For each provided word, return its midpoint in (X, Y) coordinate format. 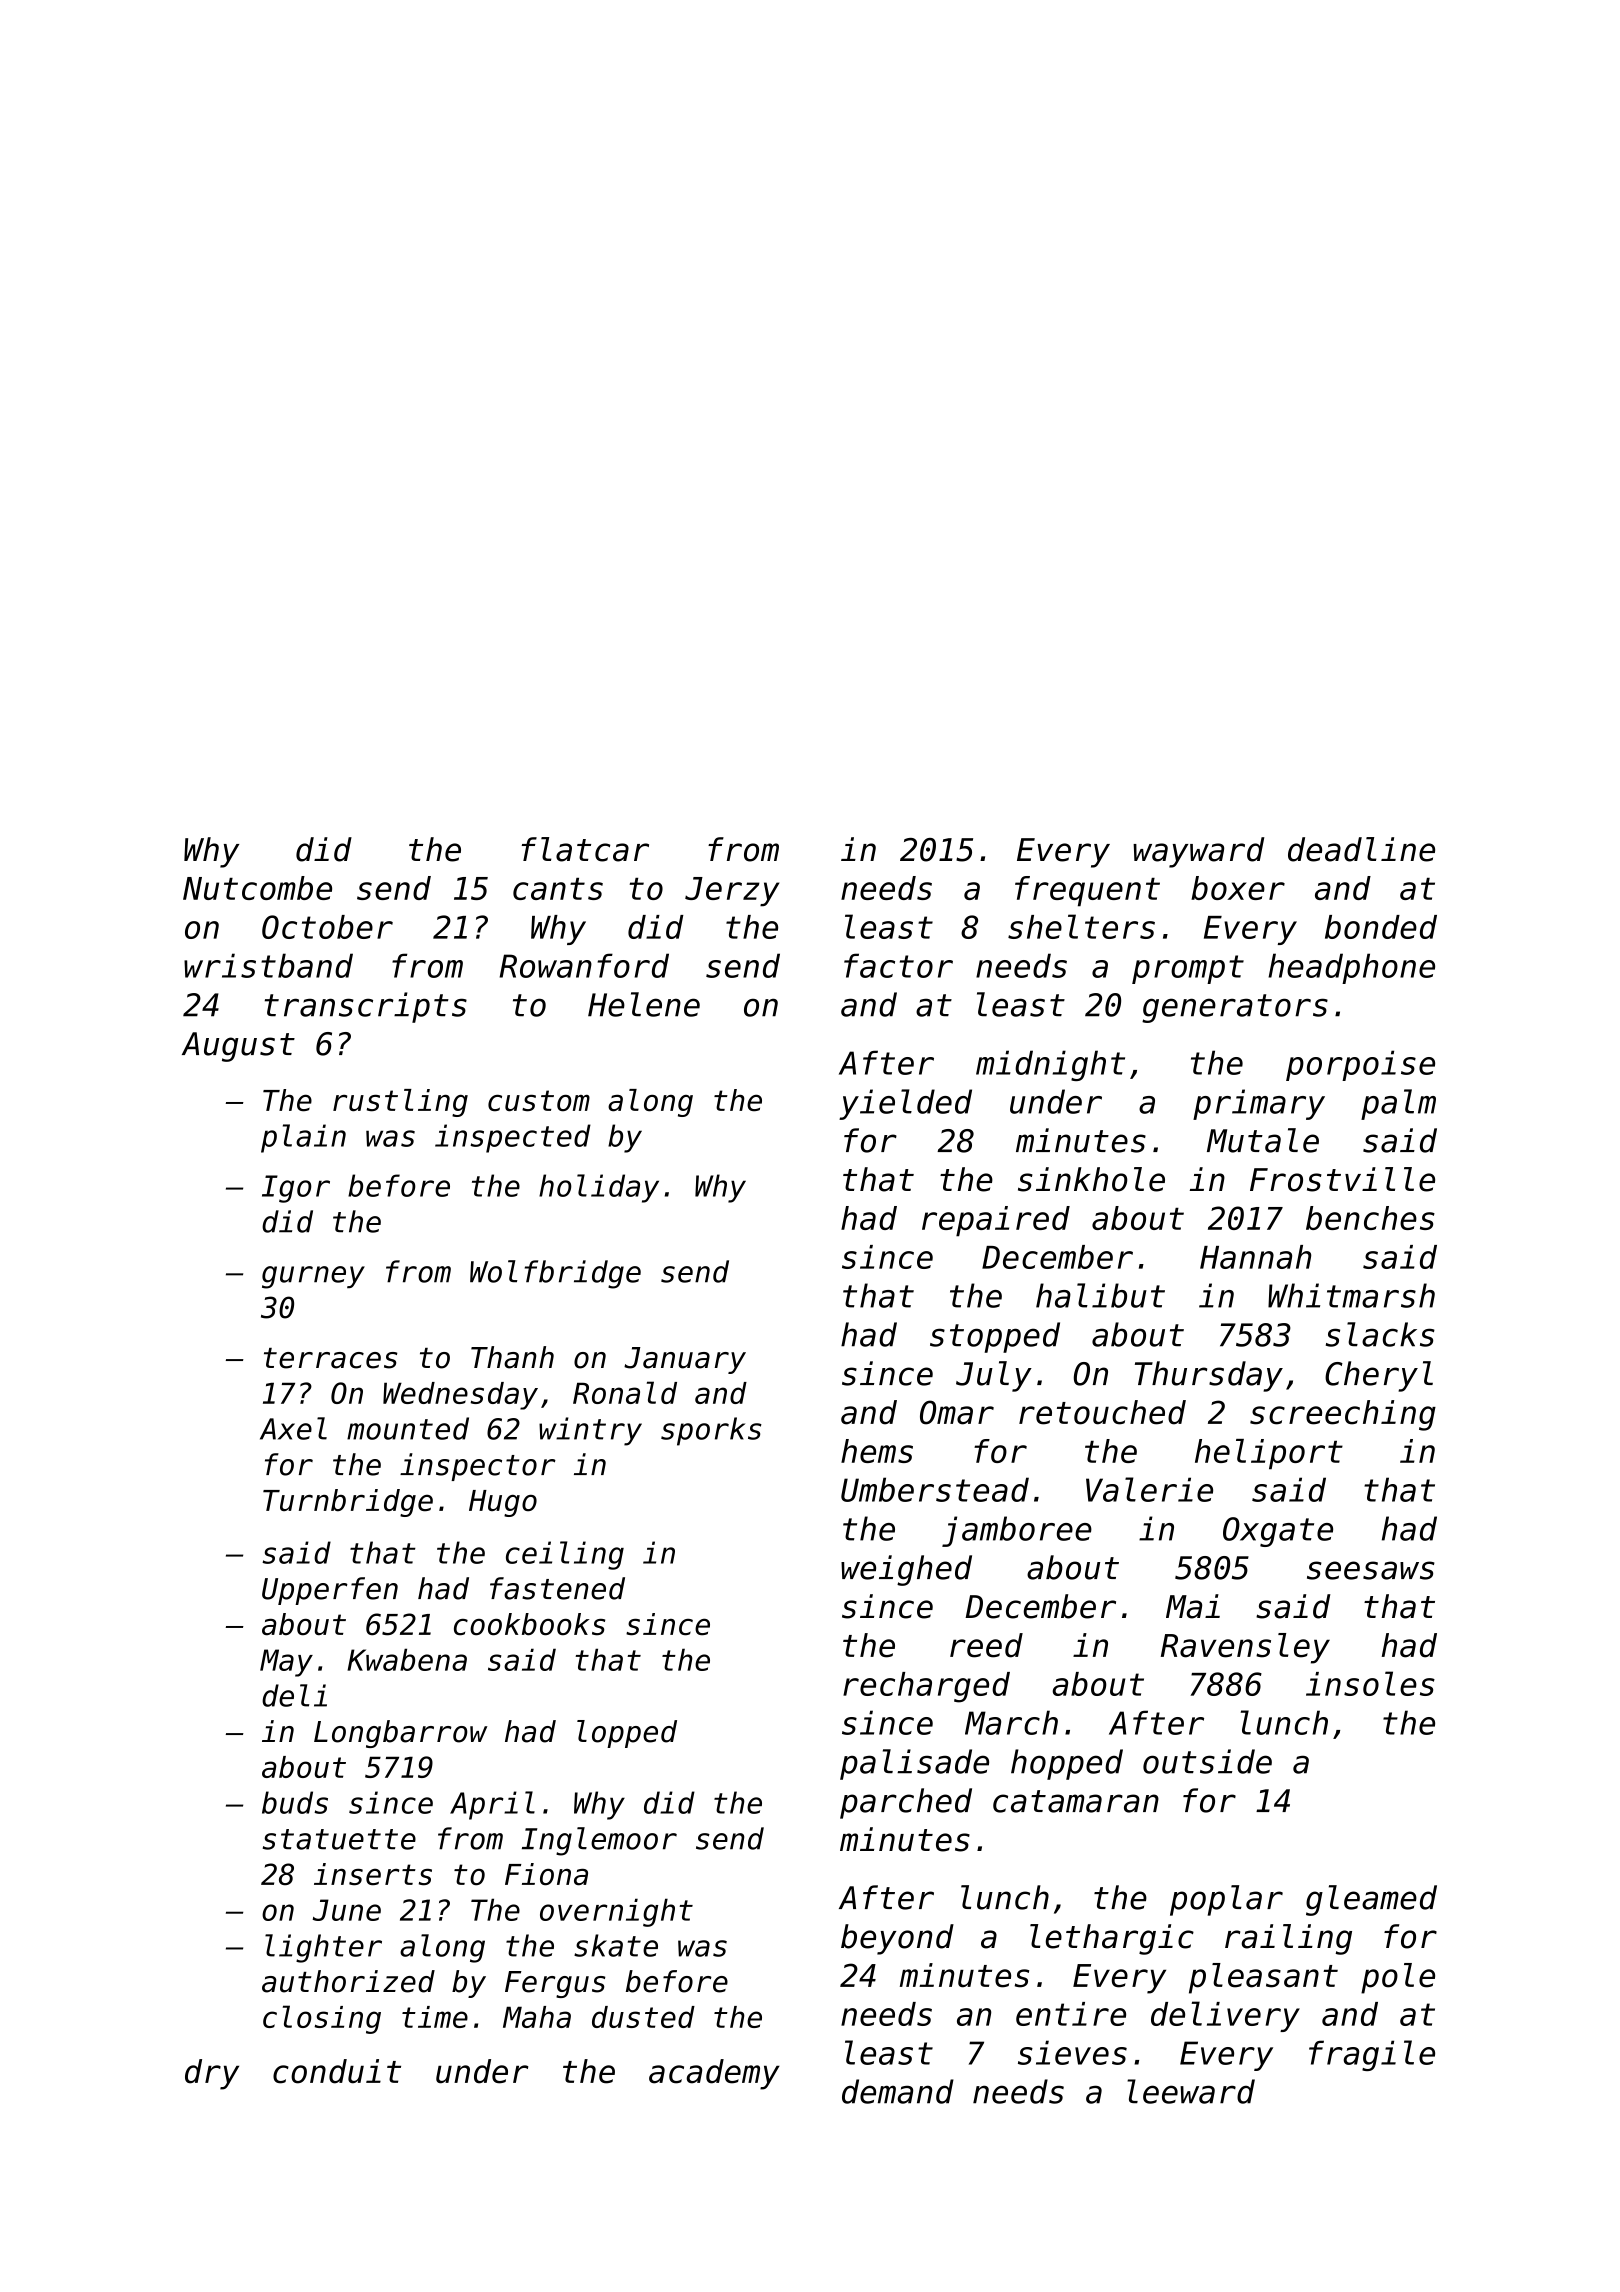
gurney (313, 1277)
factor (898, 965)
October (327, 927)
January (685, 1360)
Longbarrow (400, 1734)
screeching (1343, 1415)
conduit (337, 2071)
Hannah (1255, 1257)
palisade (914, 1764)
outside (1207, 1761)
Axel (293, 1428)
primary (1259, 1104)
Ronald (625, 1392)
